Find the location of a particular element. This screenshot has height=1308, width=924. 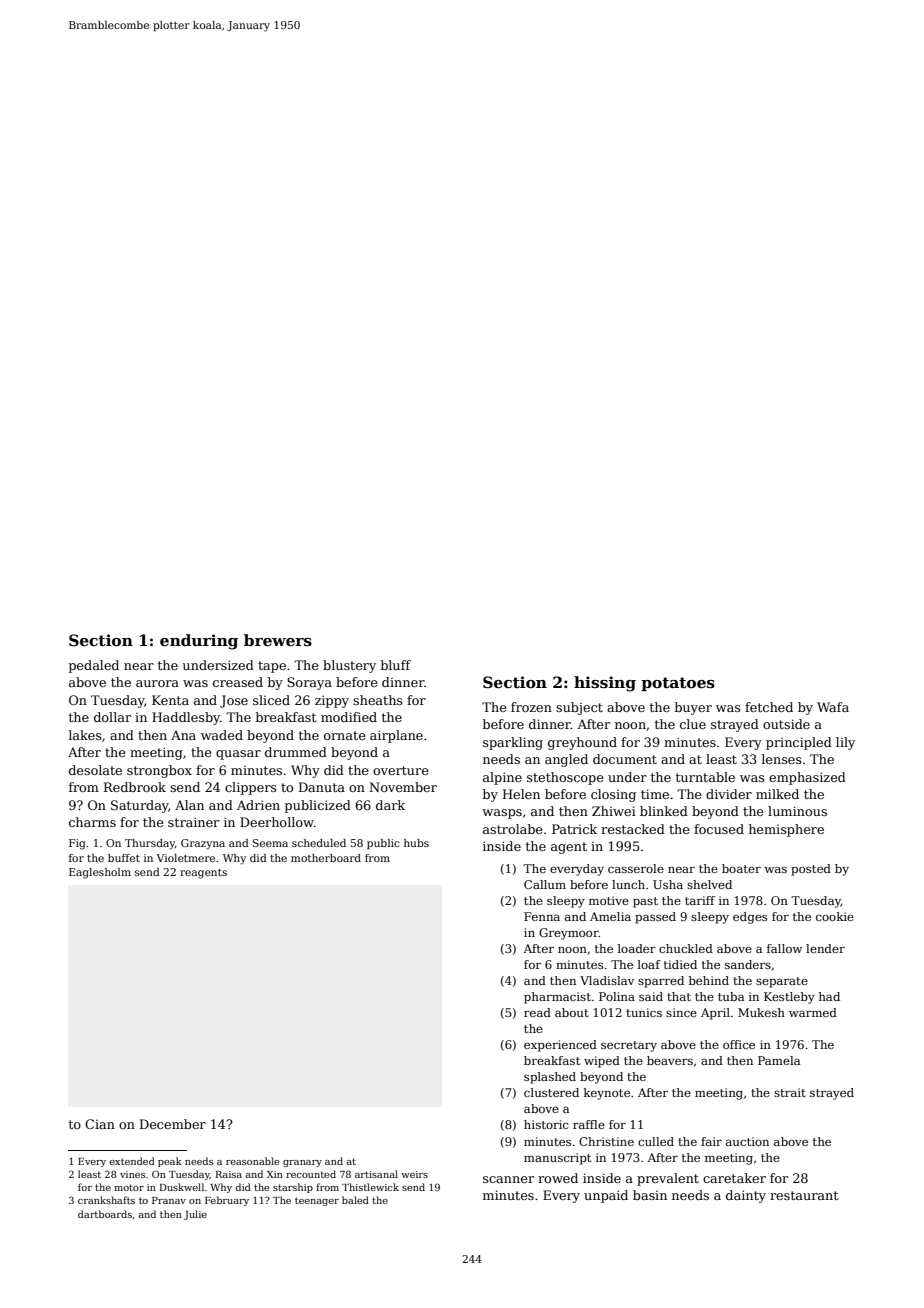

Eaglesholm is located at coordinates (100, 873).
